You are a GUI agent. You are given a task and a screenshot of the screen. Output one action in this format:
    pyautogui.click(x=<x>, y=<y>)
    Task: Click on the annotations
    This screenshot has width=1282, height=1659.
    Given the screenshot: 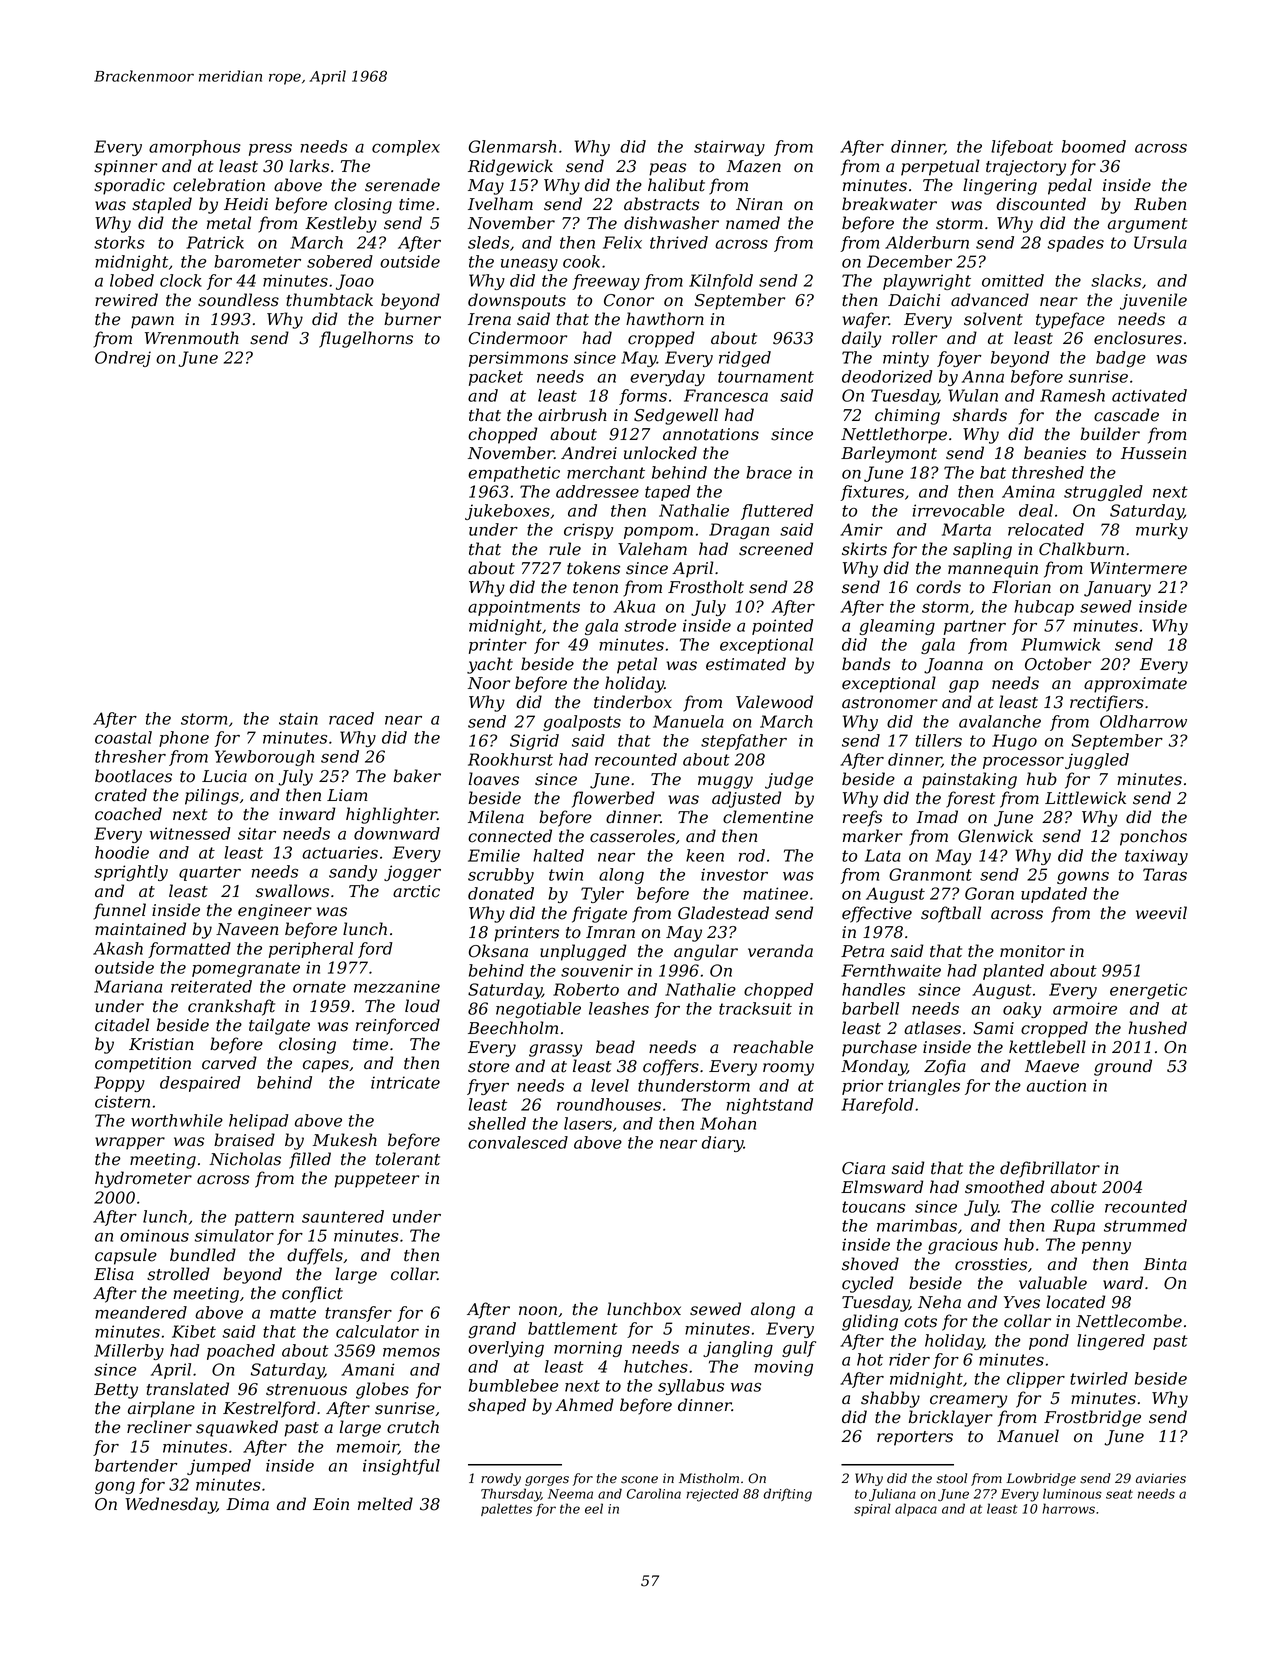 What is the action you would take?
    pyautogui.click(x=711, y=434)
